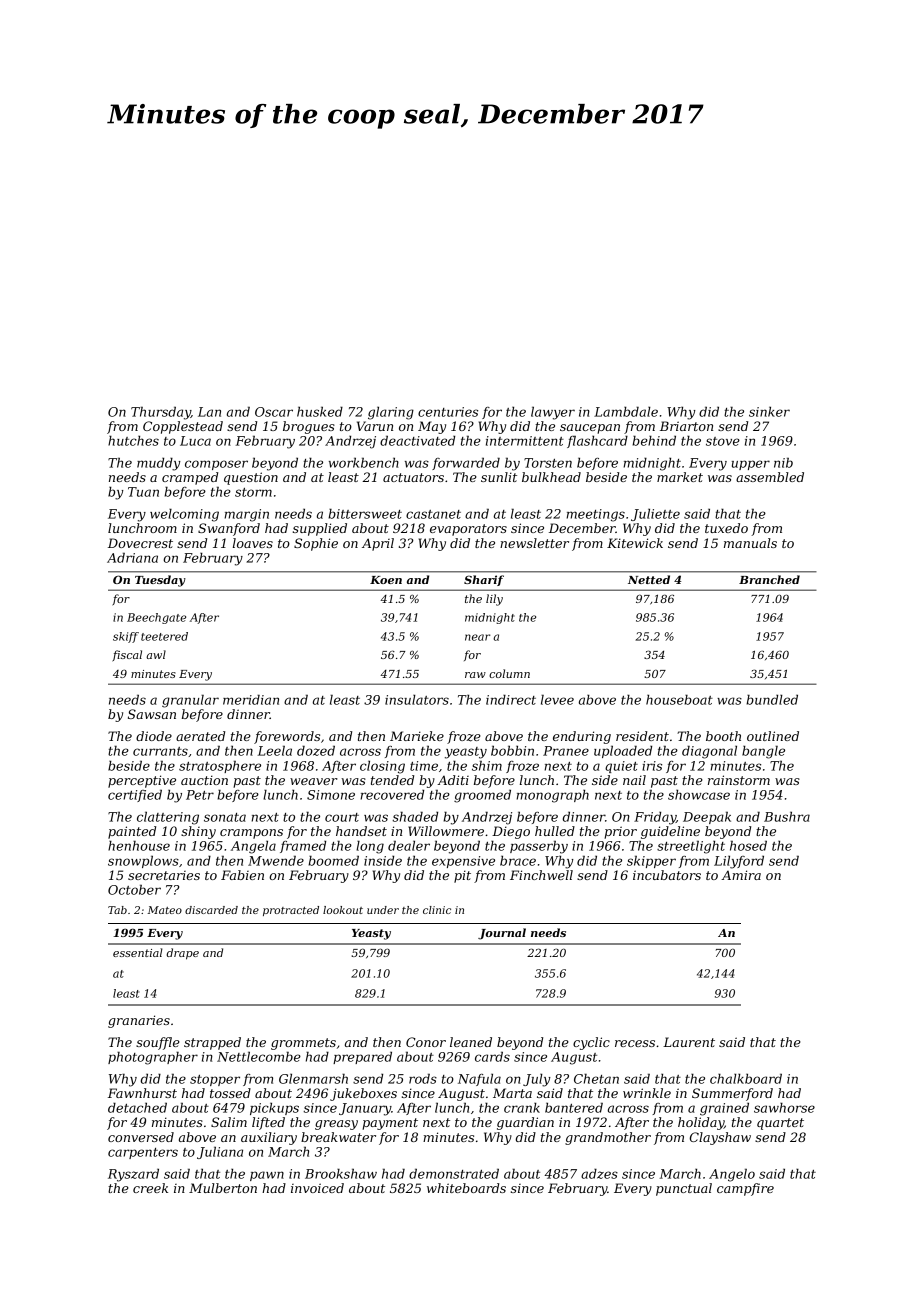 This page has width=924, height=1308. I want to click on granular, so click(190, 701).
